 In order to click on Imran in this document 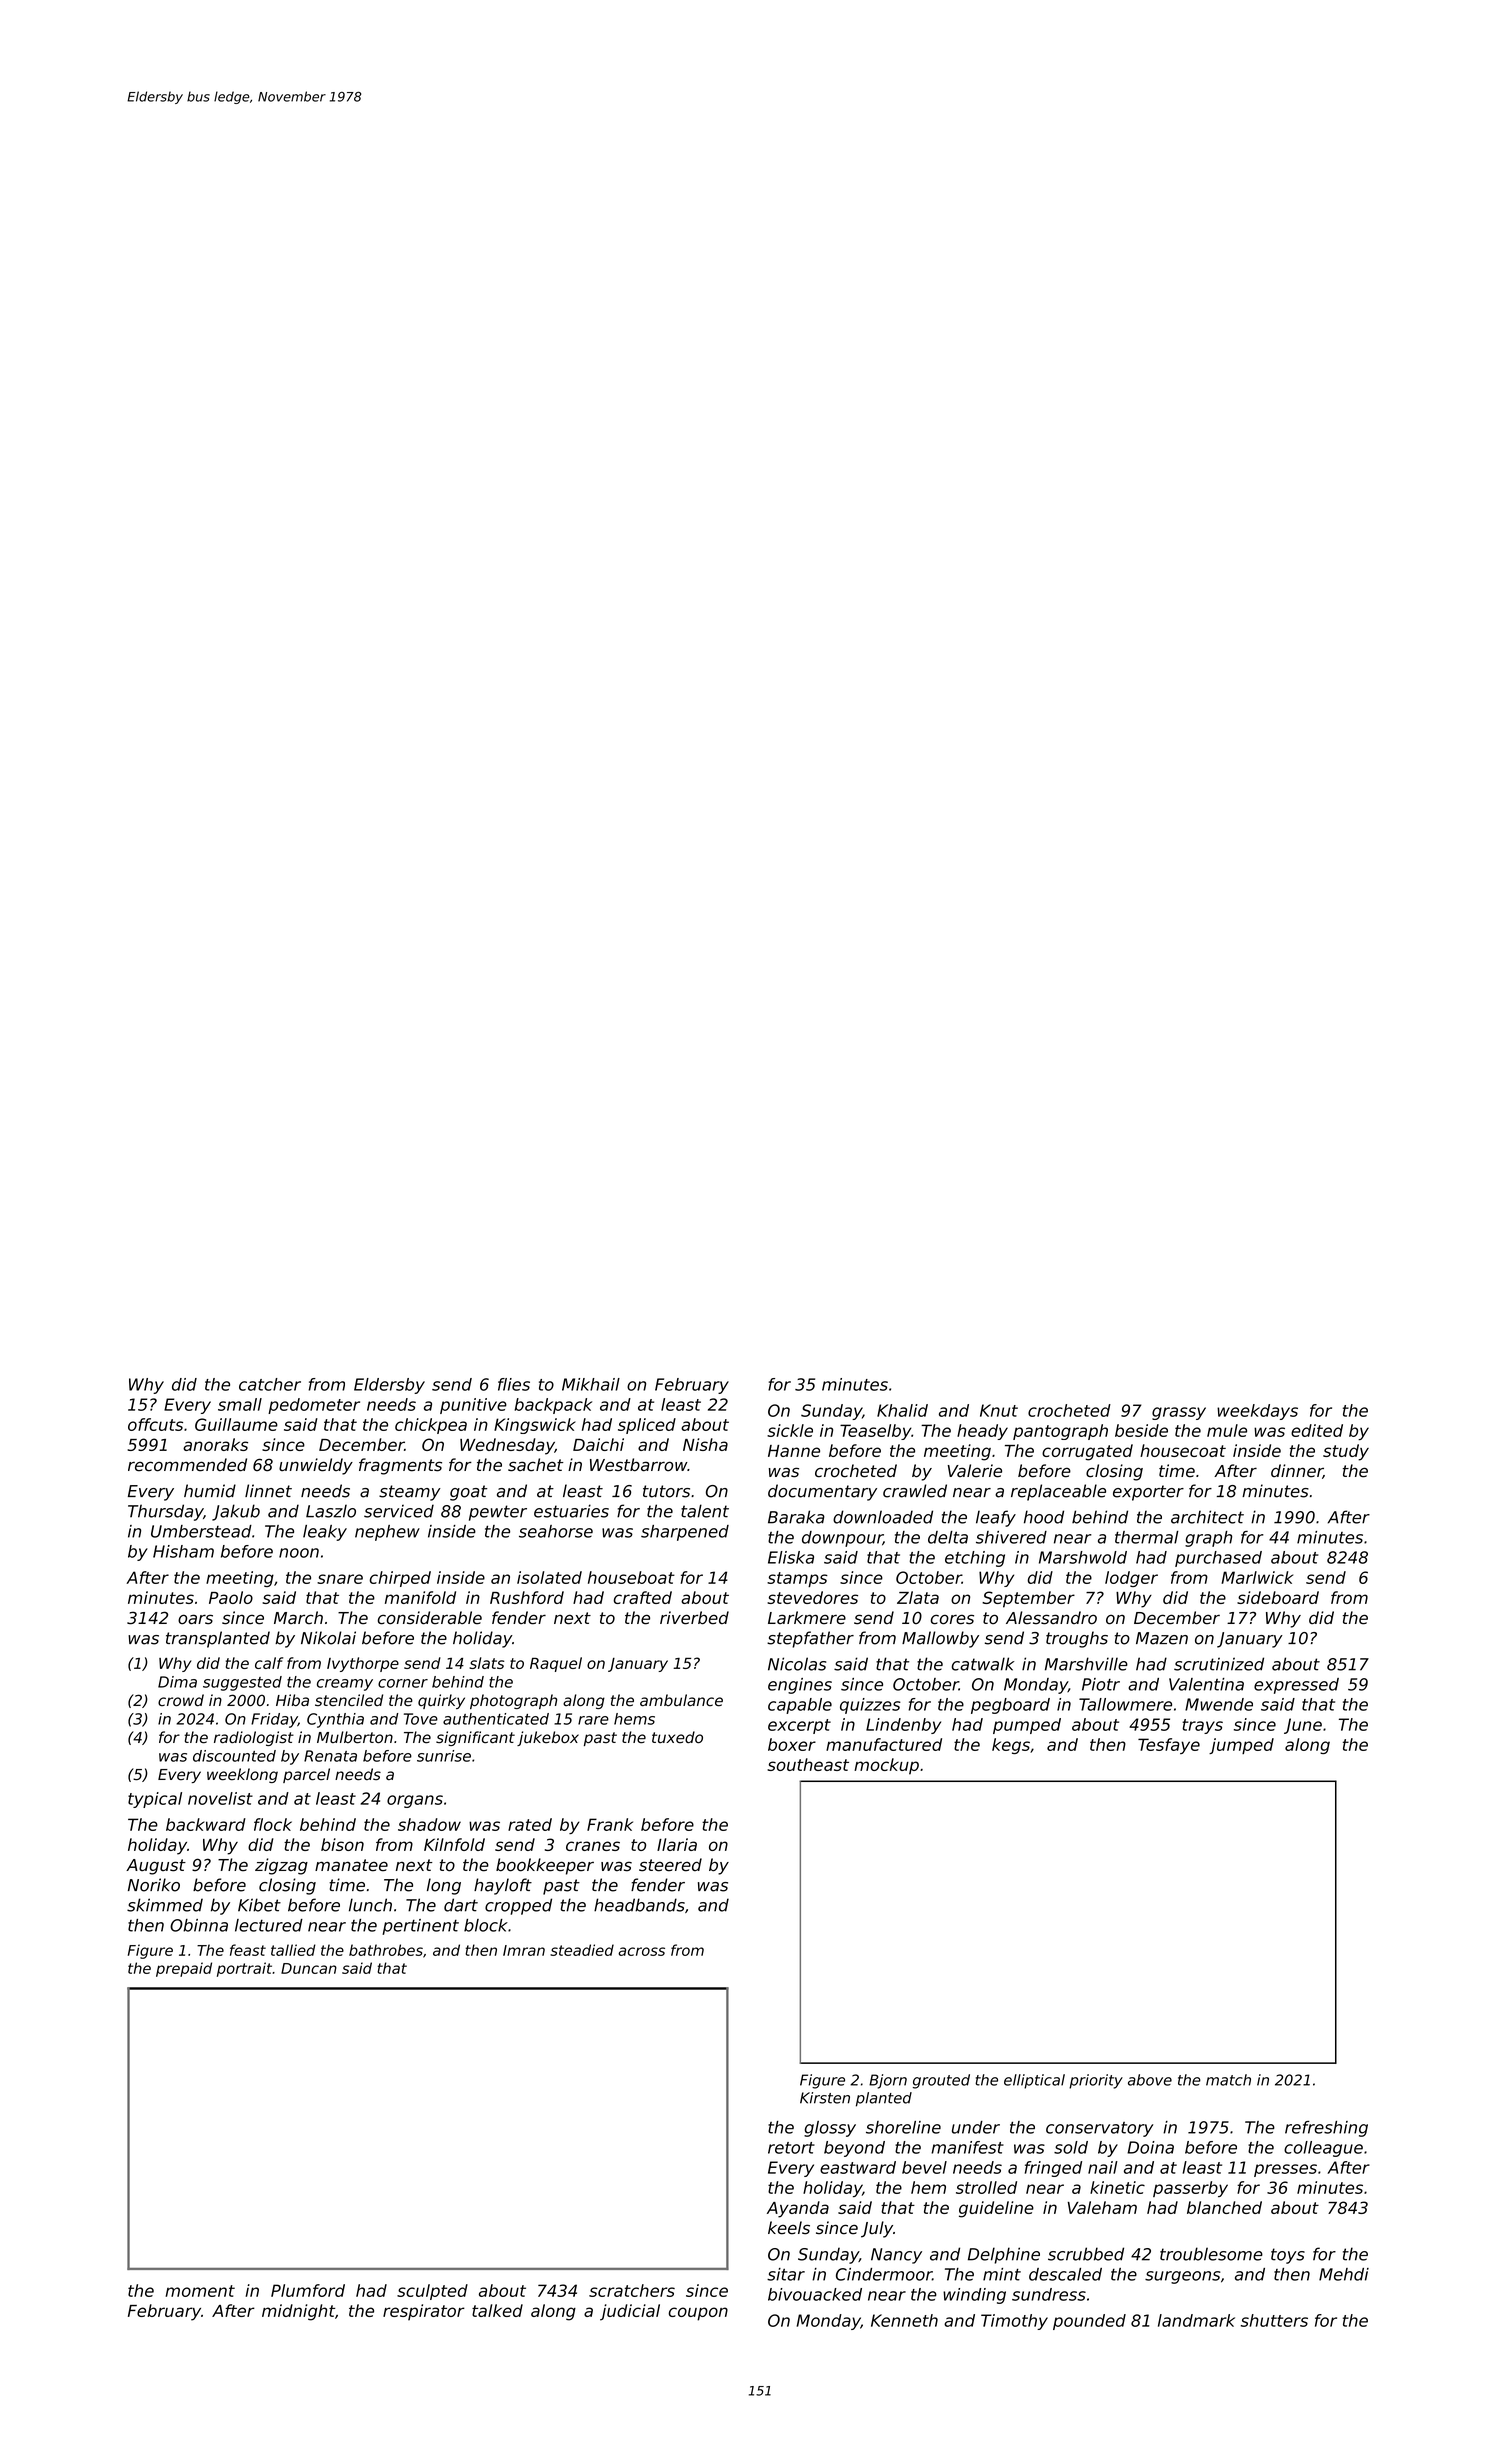, I will do `click(524, 1950)`.
